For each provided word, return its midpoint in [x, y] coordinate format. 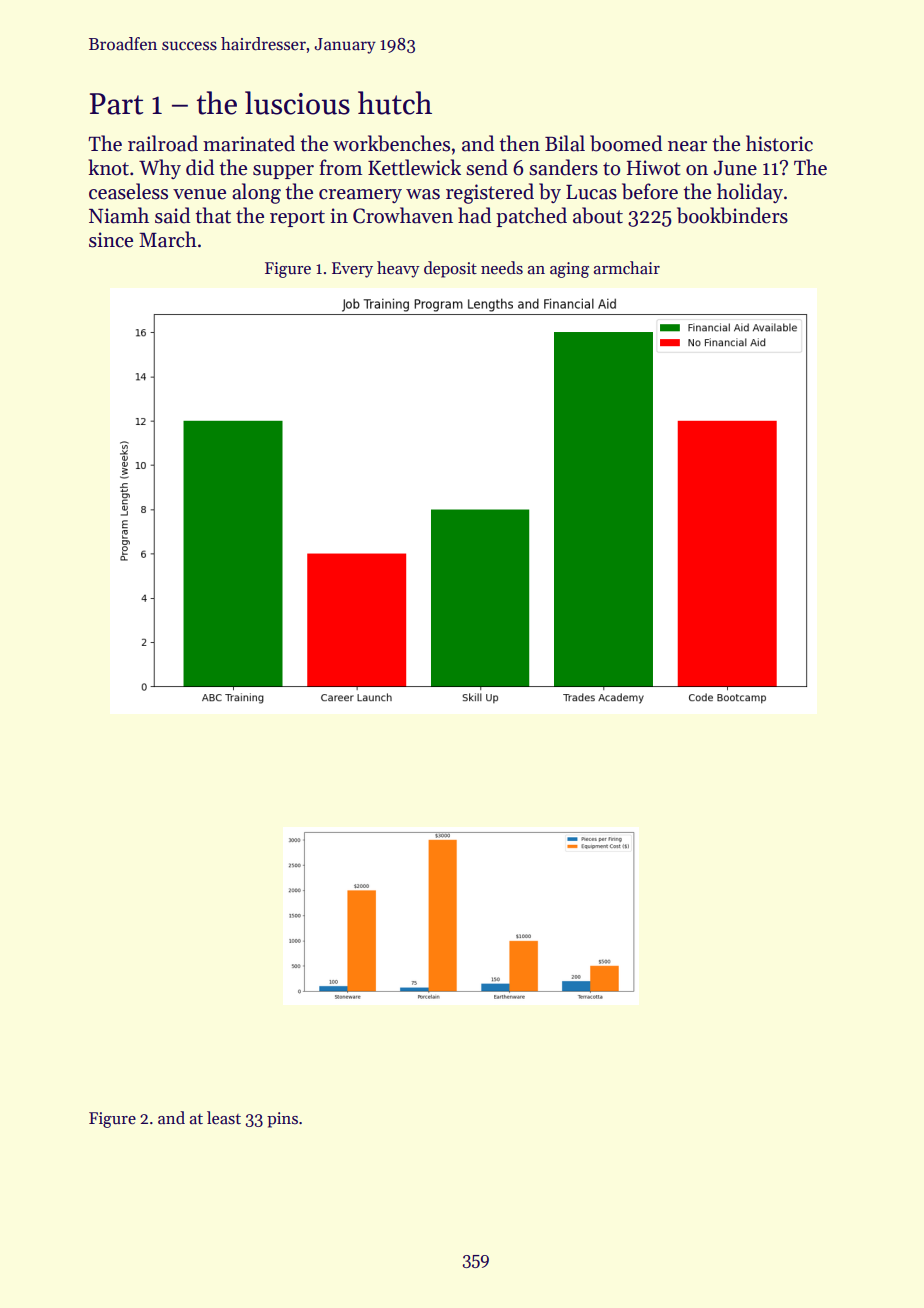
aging [569, 270]
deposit [450, 269]
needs [502, 268]
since [111, 240]
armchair [627, 268]
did [200, 167]
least [224, 1118]
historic [779, 143]
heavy [398, 269]
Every [352, 270]
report [297, 218]
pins [282, 1120]
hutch [395, 103]
